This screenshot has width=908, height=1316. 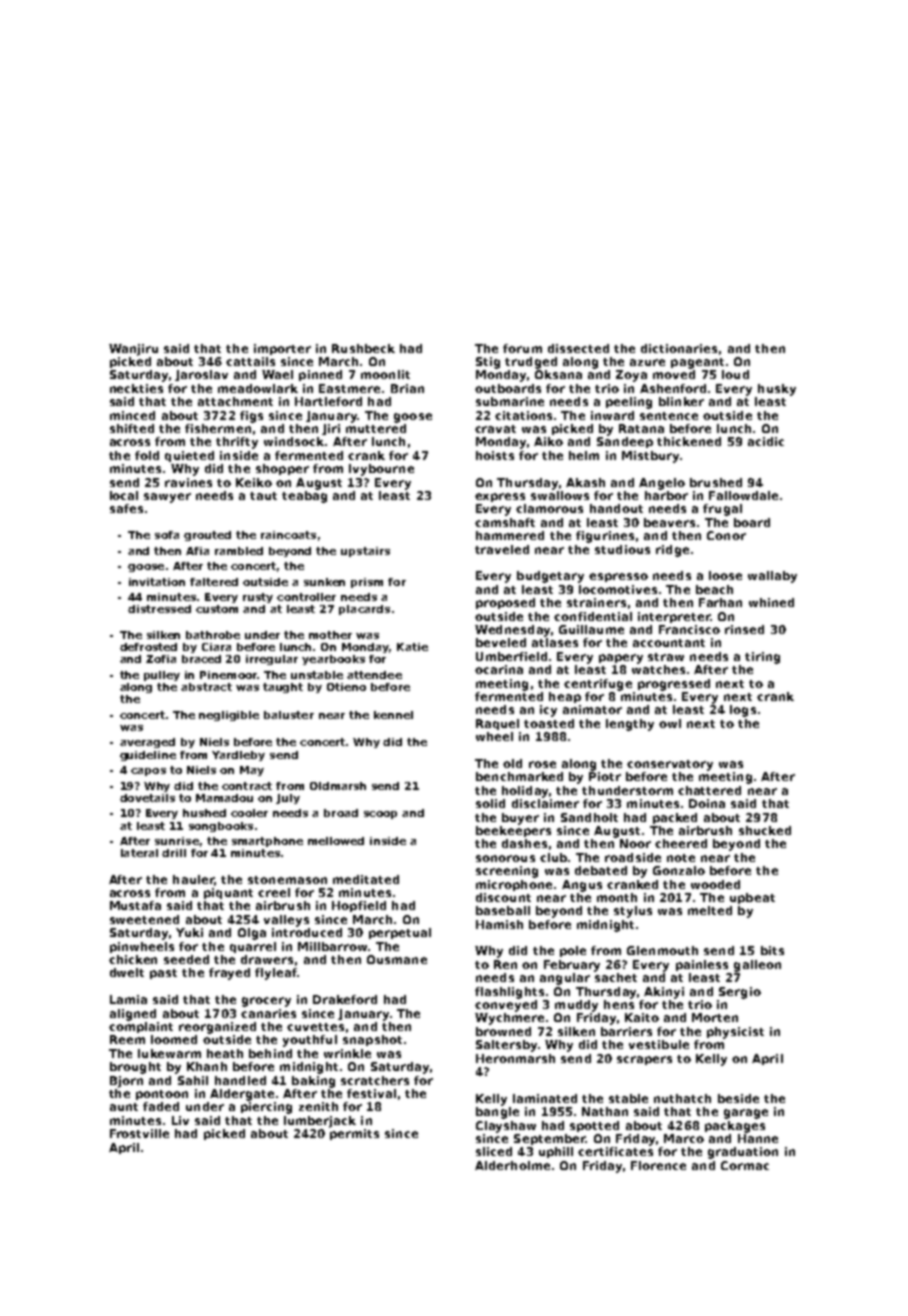 What do you see at coordinates (512, 1165) in the screenshot?
I see `Alderholme` at bounding box center [512, 1165].
